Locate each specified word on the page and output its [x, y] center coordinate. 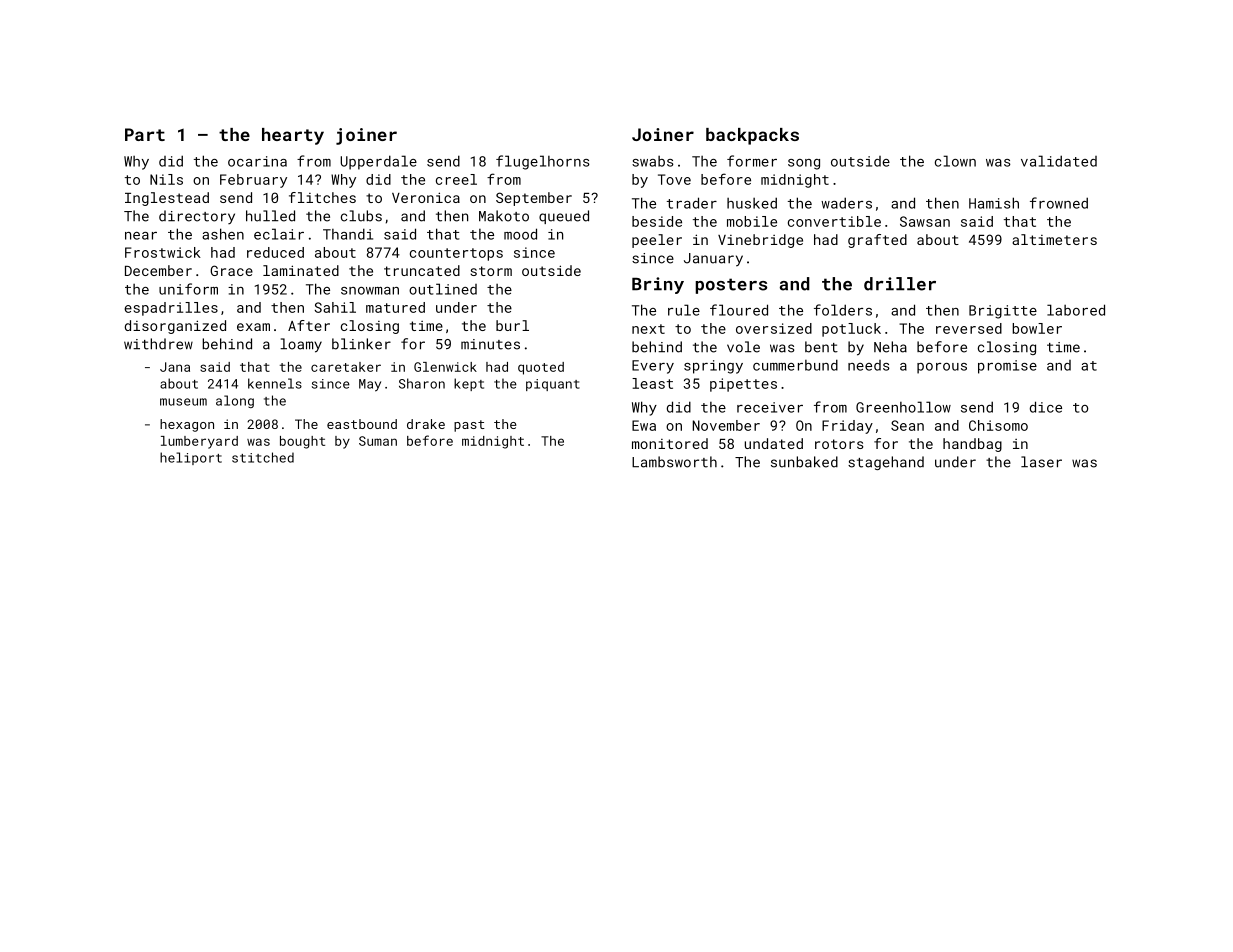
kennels [275, 383]
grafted [877, 241]
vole [743, 347]
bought [302, 442]
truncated [422, 270]
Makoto [504, 216]
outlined [443, 289]
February [253, 181]
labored [1076, 310]
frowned [1059, 203]
